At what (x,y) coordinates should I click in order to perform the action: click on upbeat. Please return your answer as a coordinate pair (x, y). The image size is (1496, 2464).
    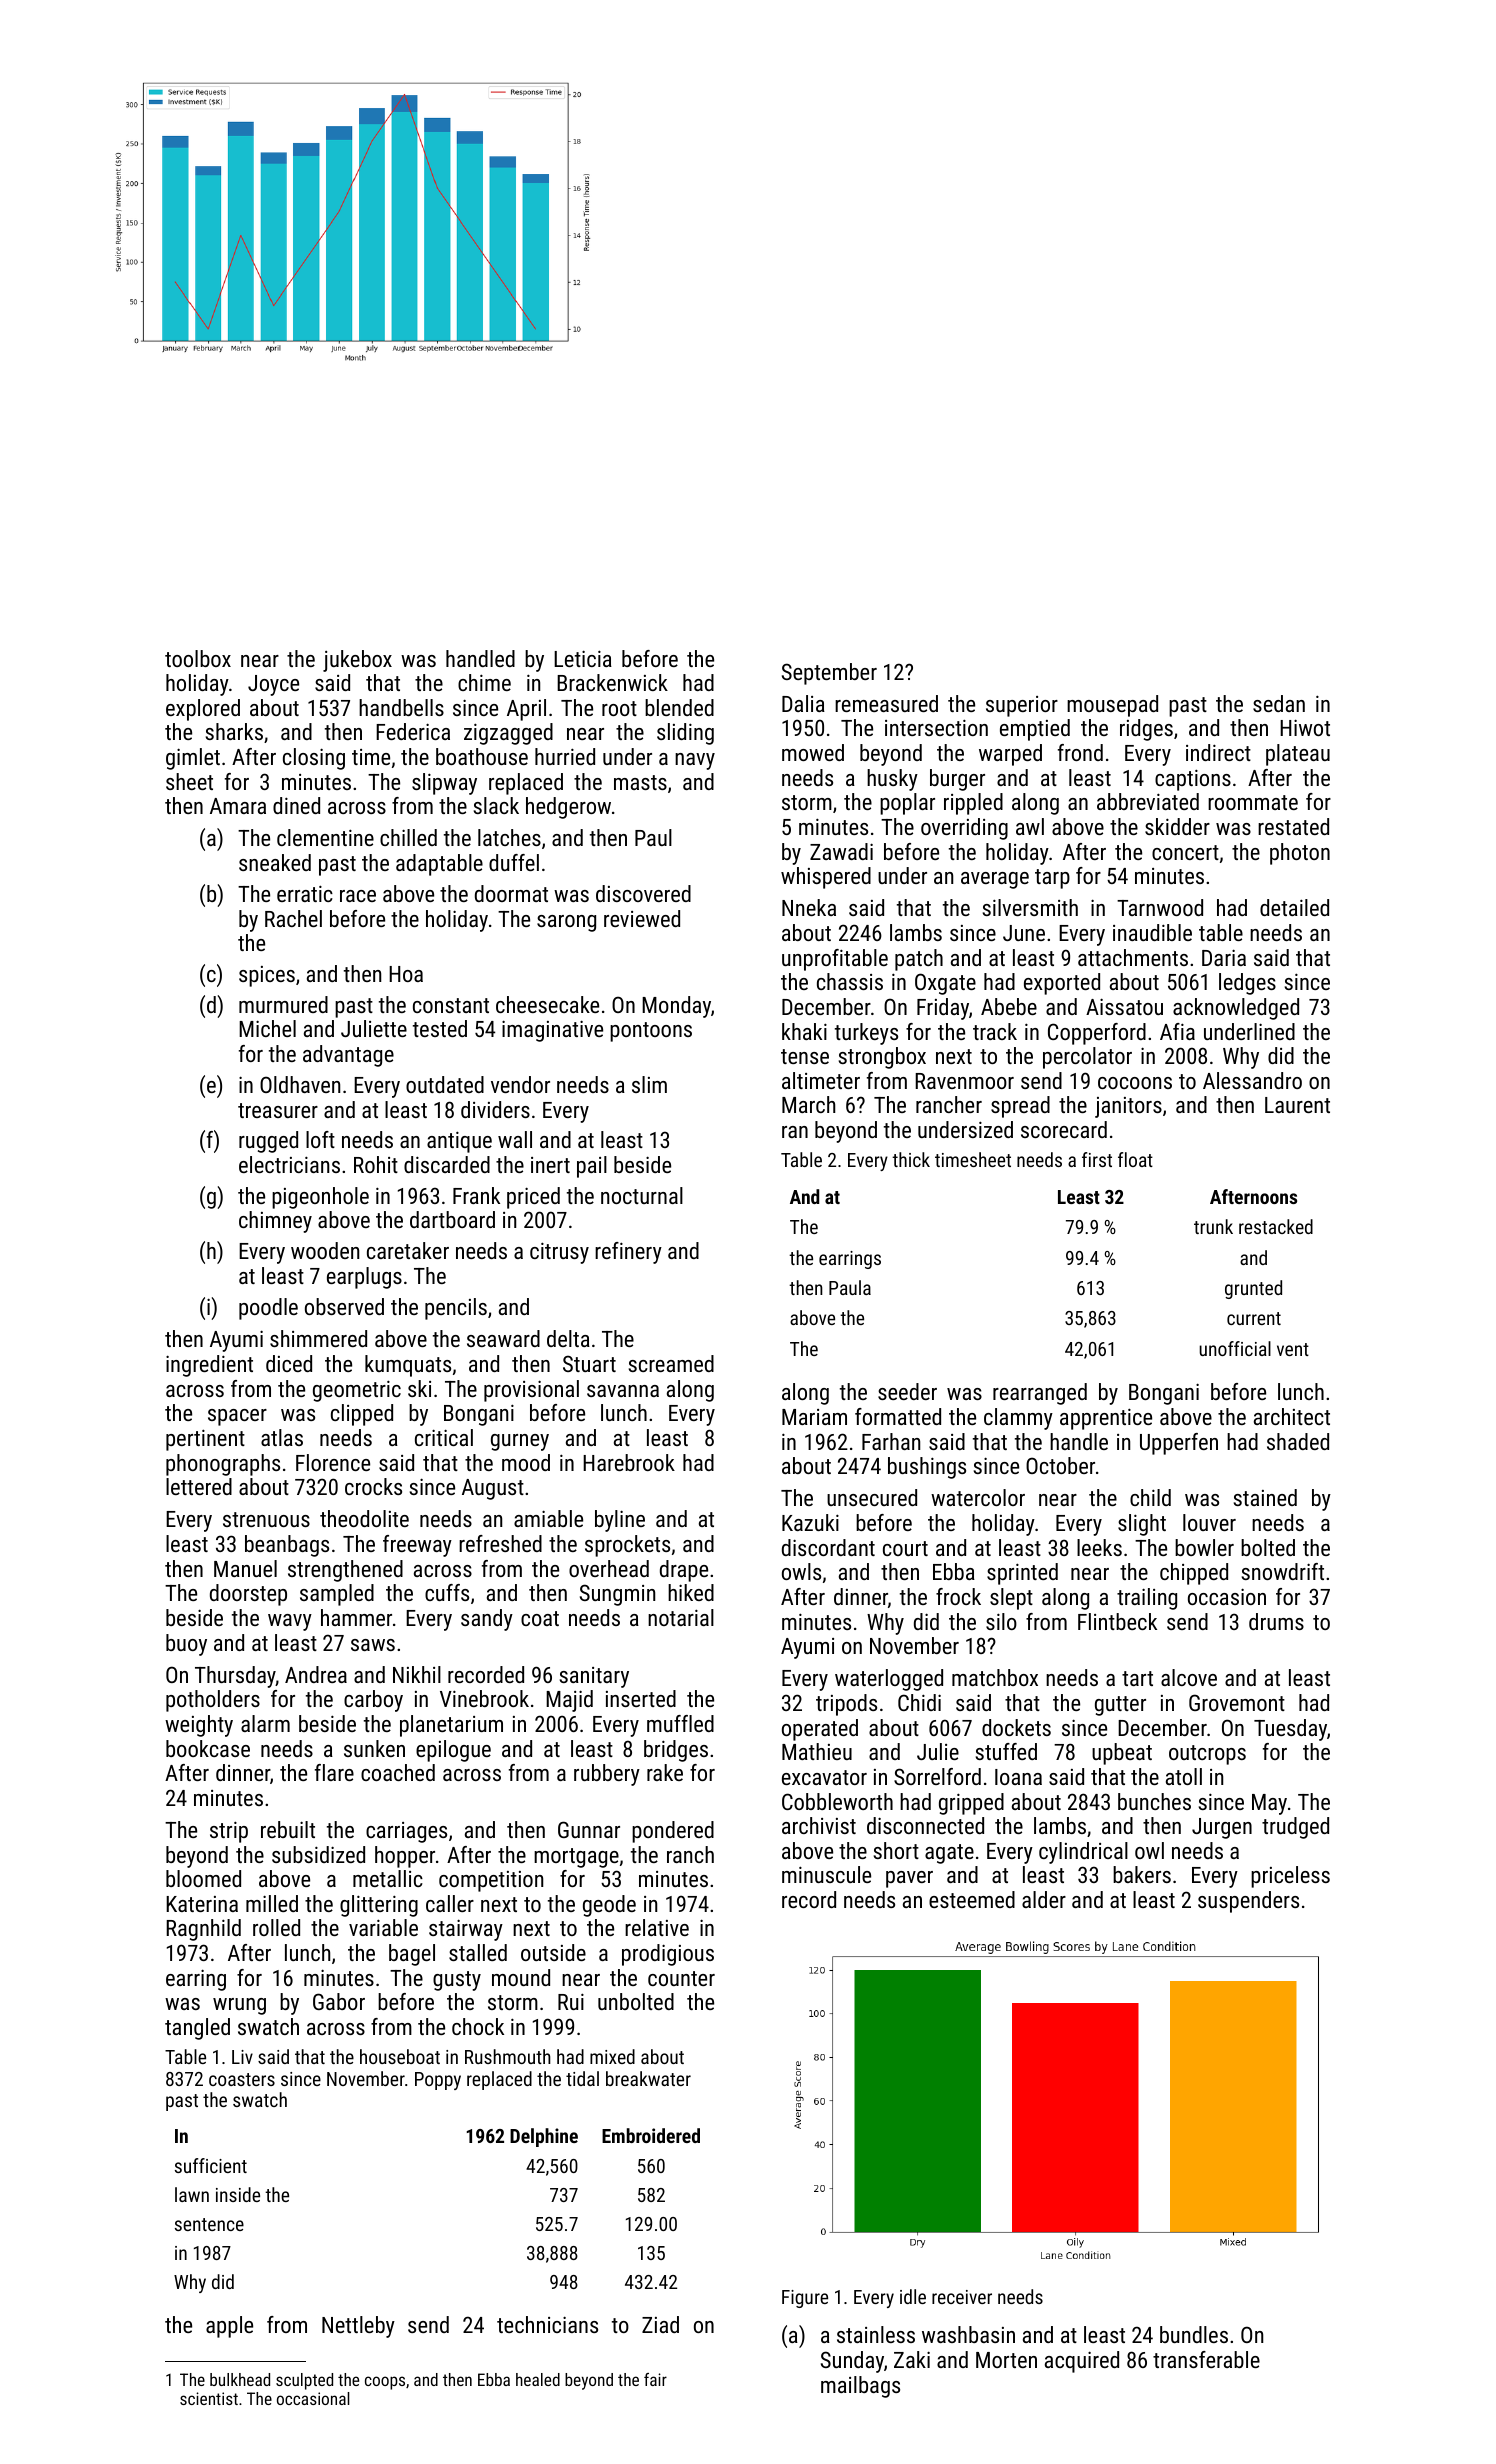
    Looking at the image, I should click on (1122, 1754).
